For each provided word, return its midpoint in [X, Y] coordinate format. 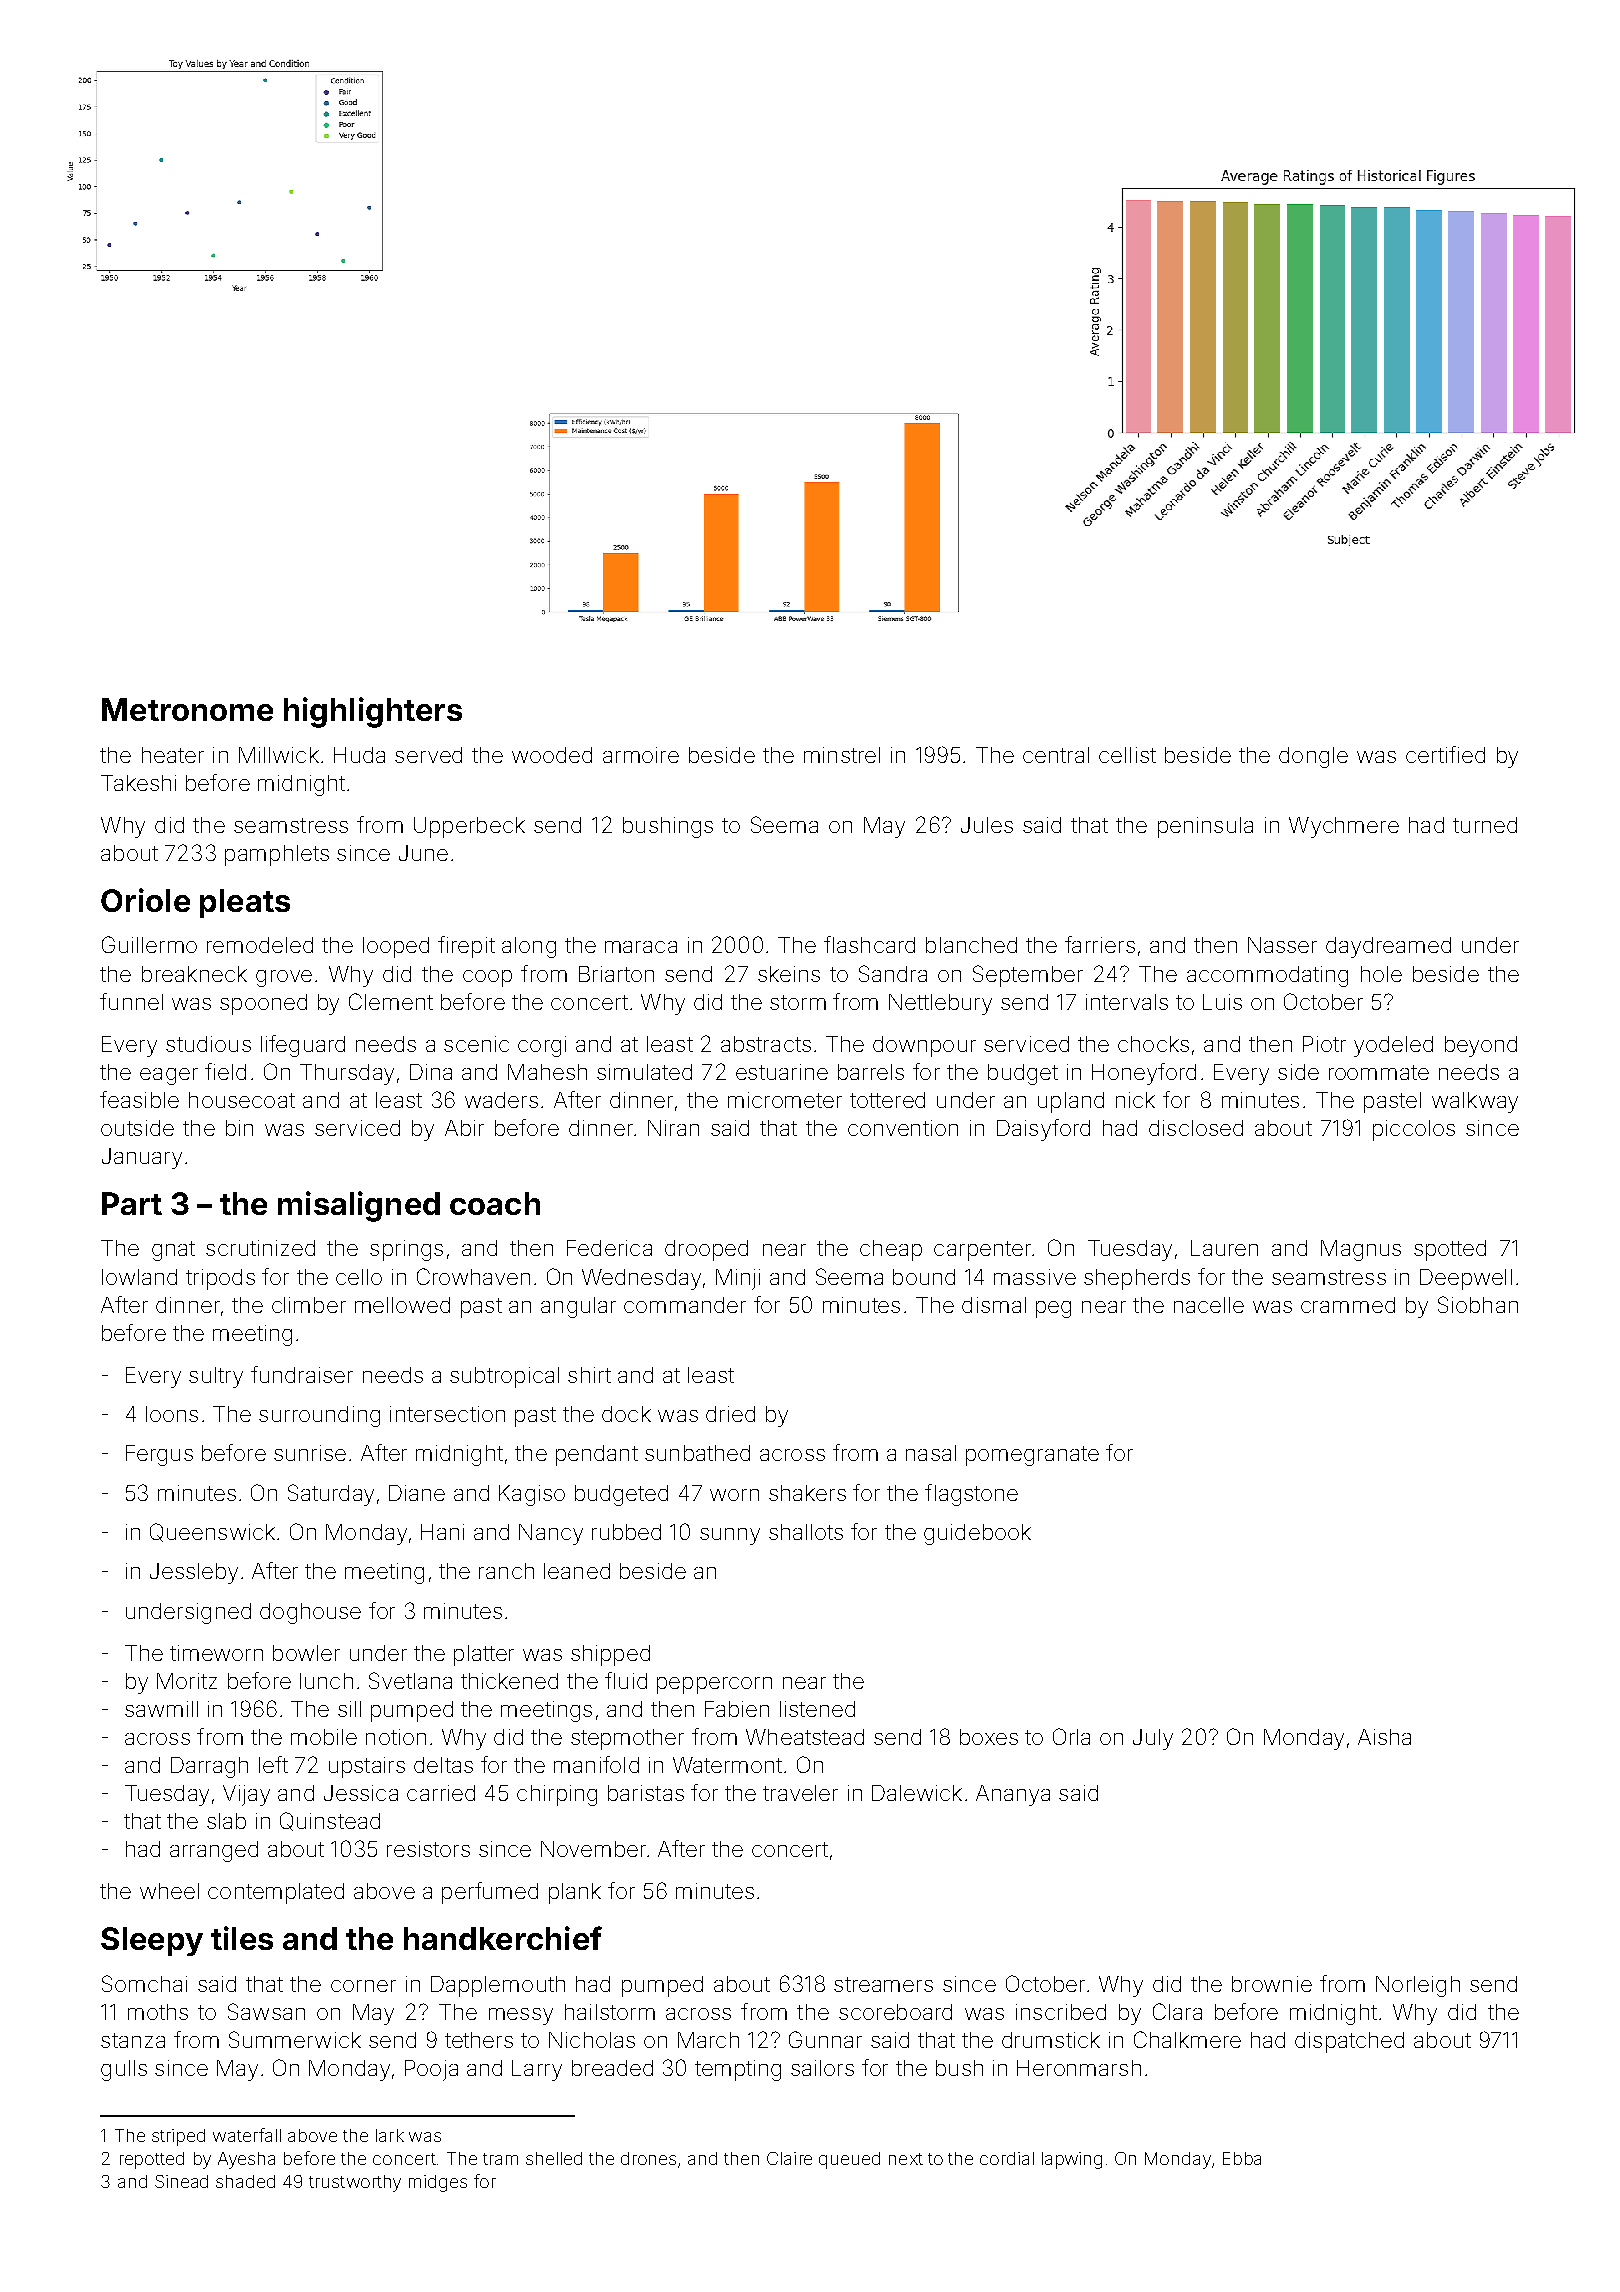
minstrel [842, 755]
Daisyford [1043, 1130]
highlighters [373, 712]
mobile [324, 1737]
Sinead [181, 2181]
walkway [1475, 1102]
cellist [1127, 755]
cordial [1007, 2158]
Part [132, 1203]
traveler [800, 1793]
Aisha [1384, 1737]
